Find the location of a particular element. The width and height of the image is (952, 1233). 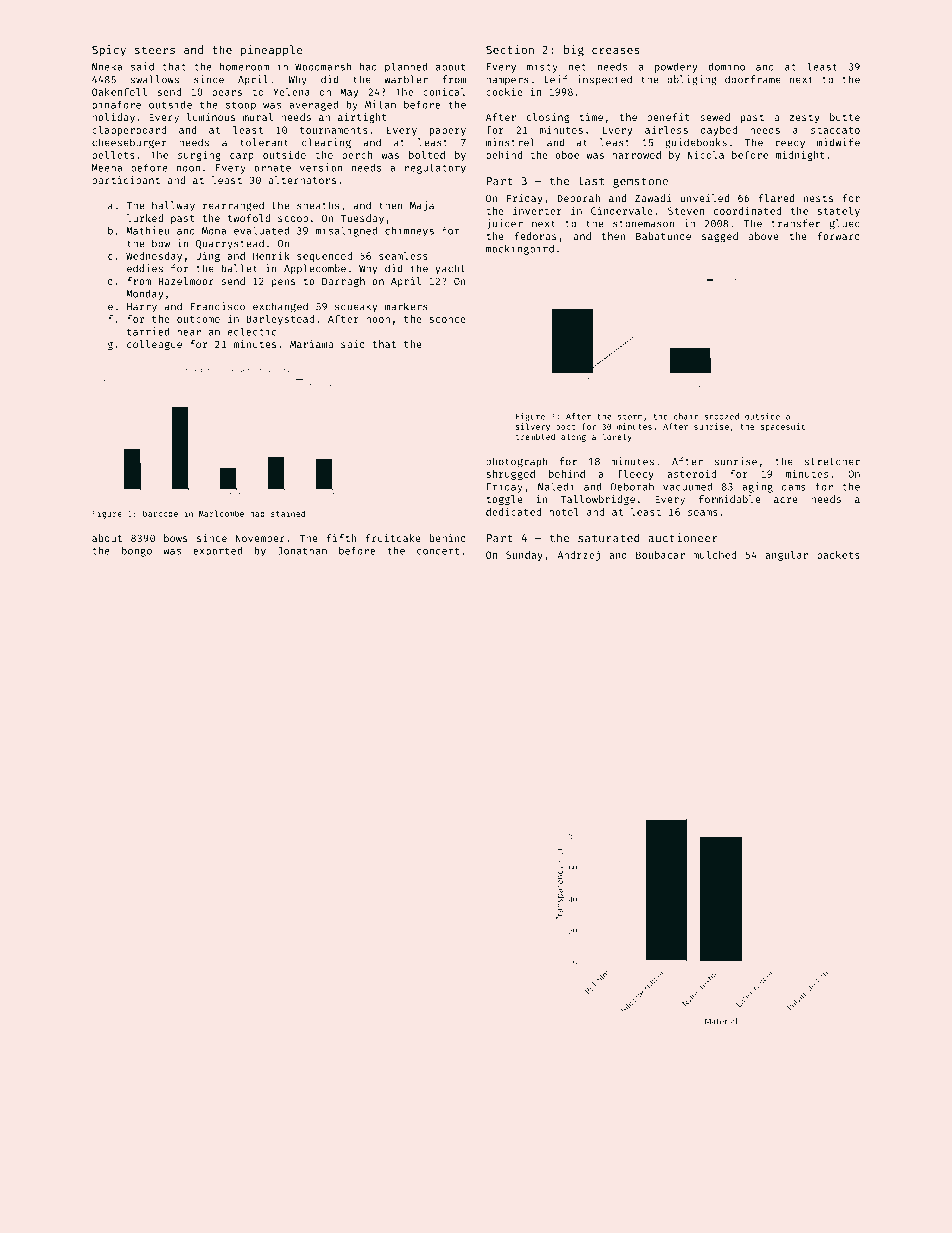

inverter is located at coordinates (537, 211).
